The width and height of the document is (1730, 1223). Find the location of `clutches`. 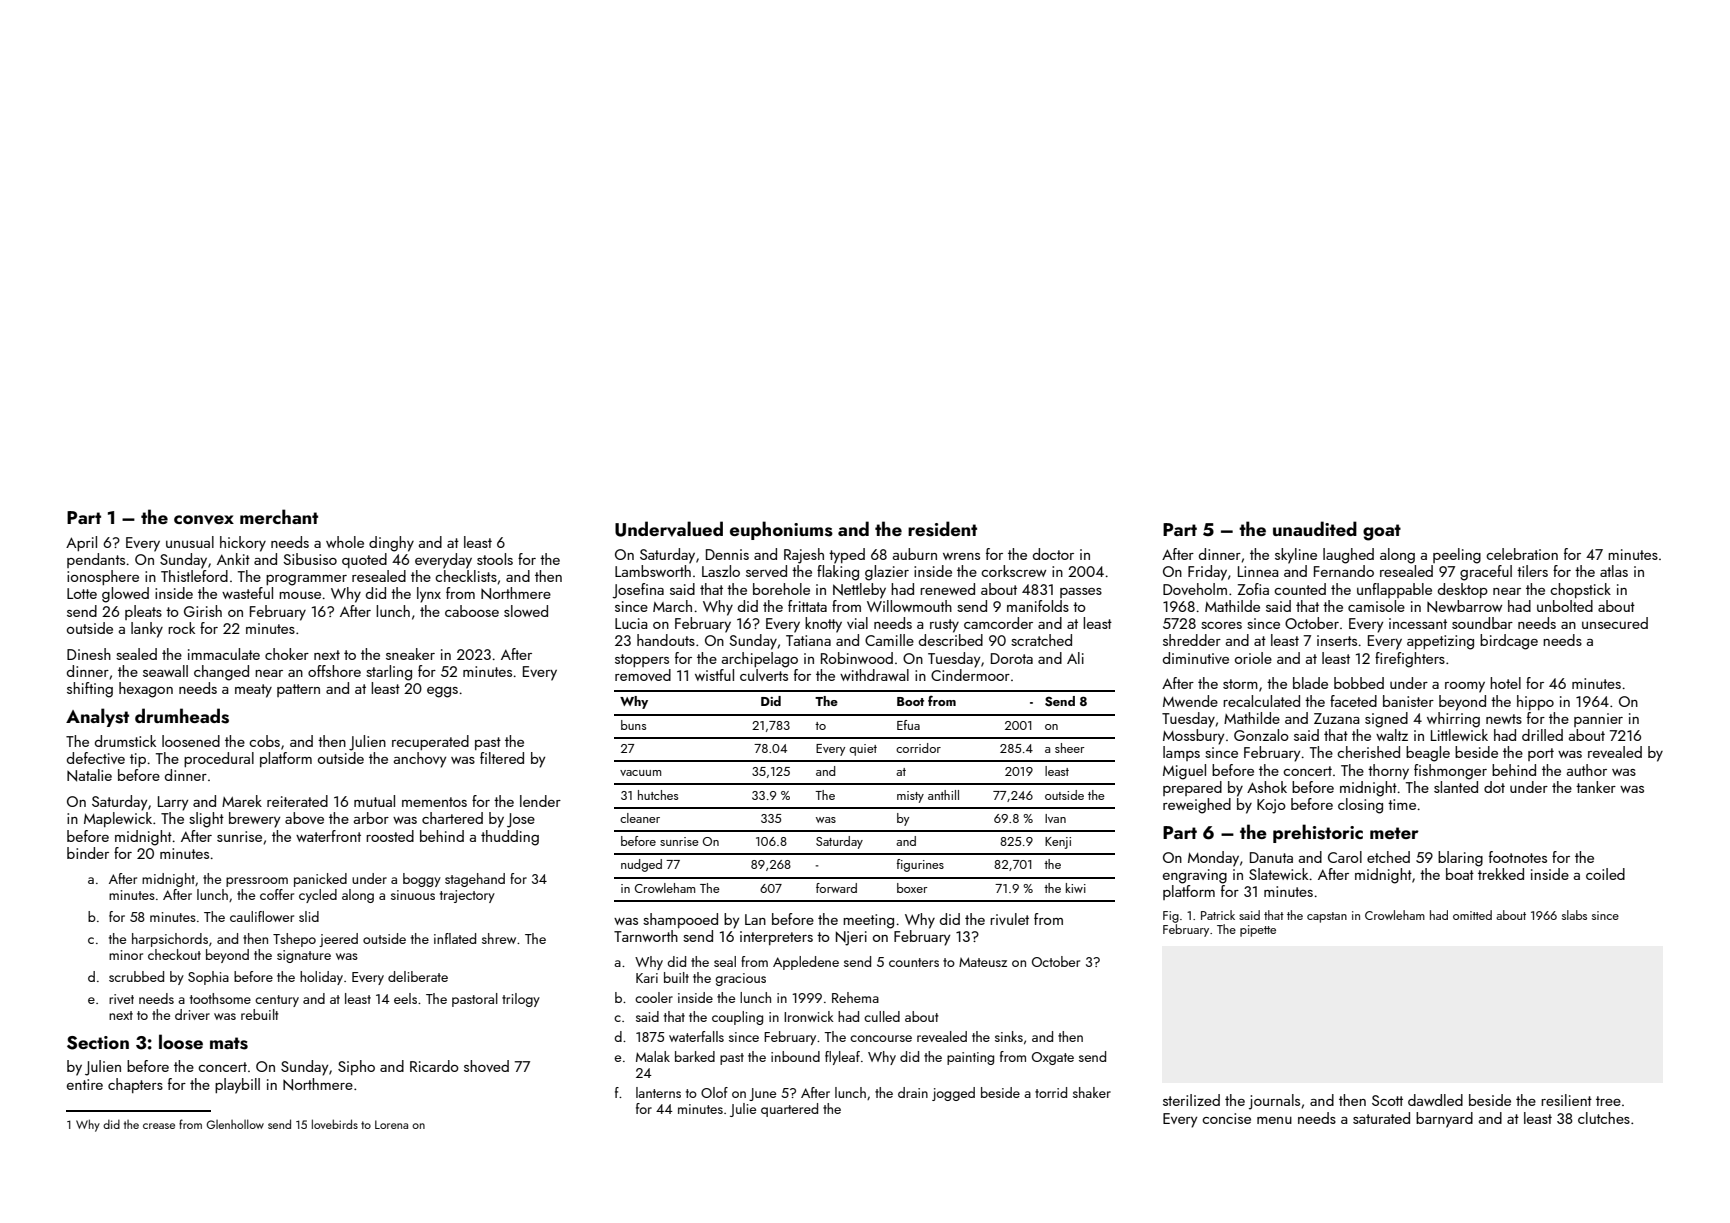

clutches is located at coordinates (1604, 1118).
